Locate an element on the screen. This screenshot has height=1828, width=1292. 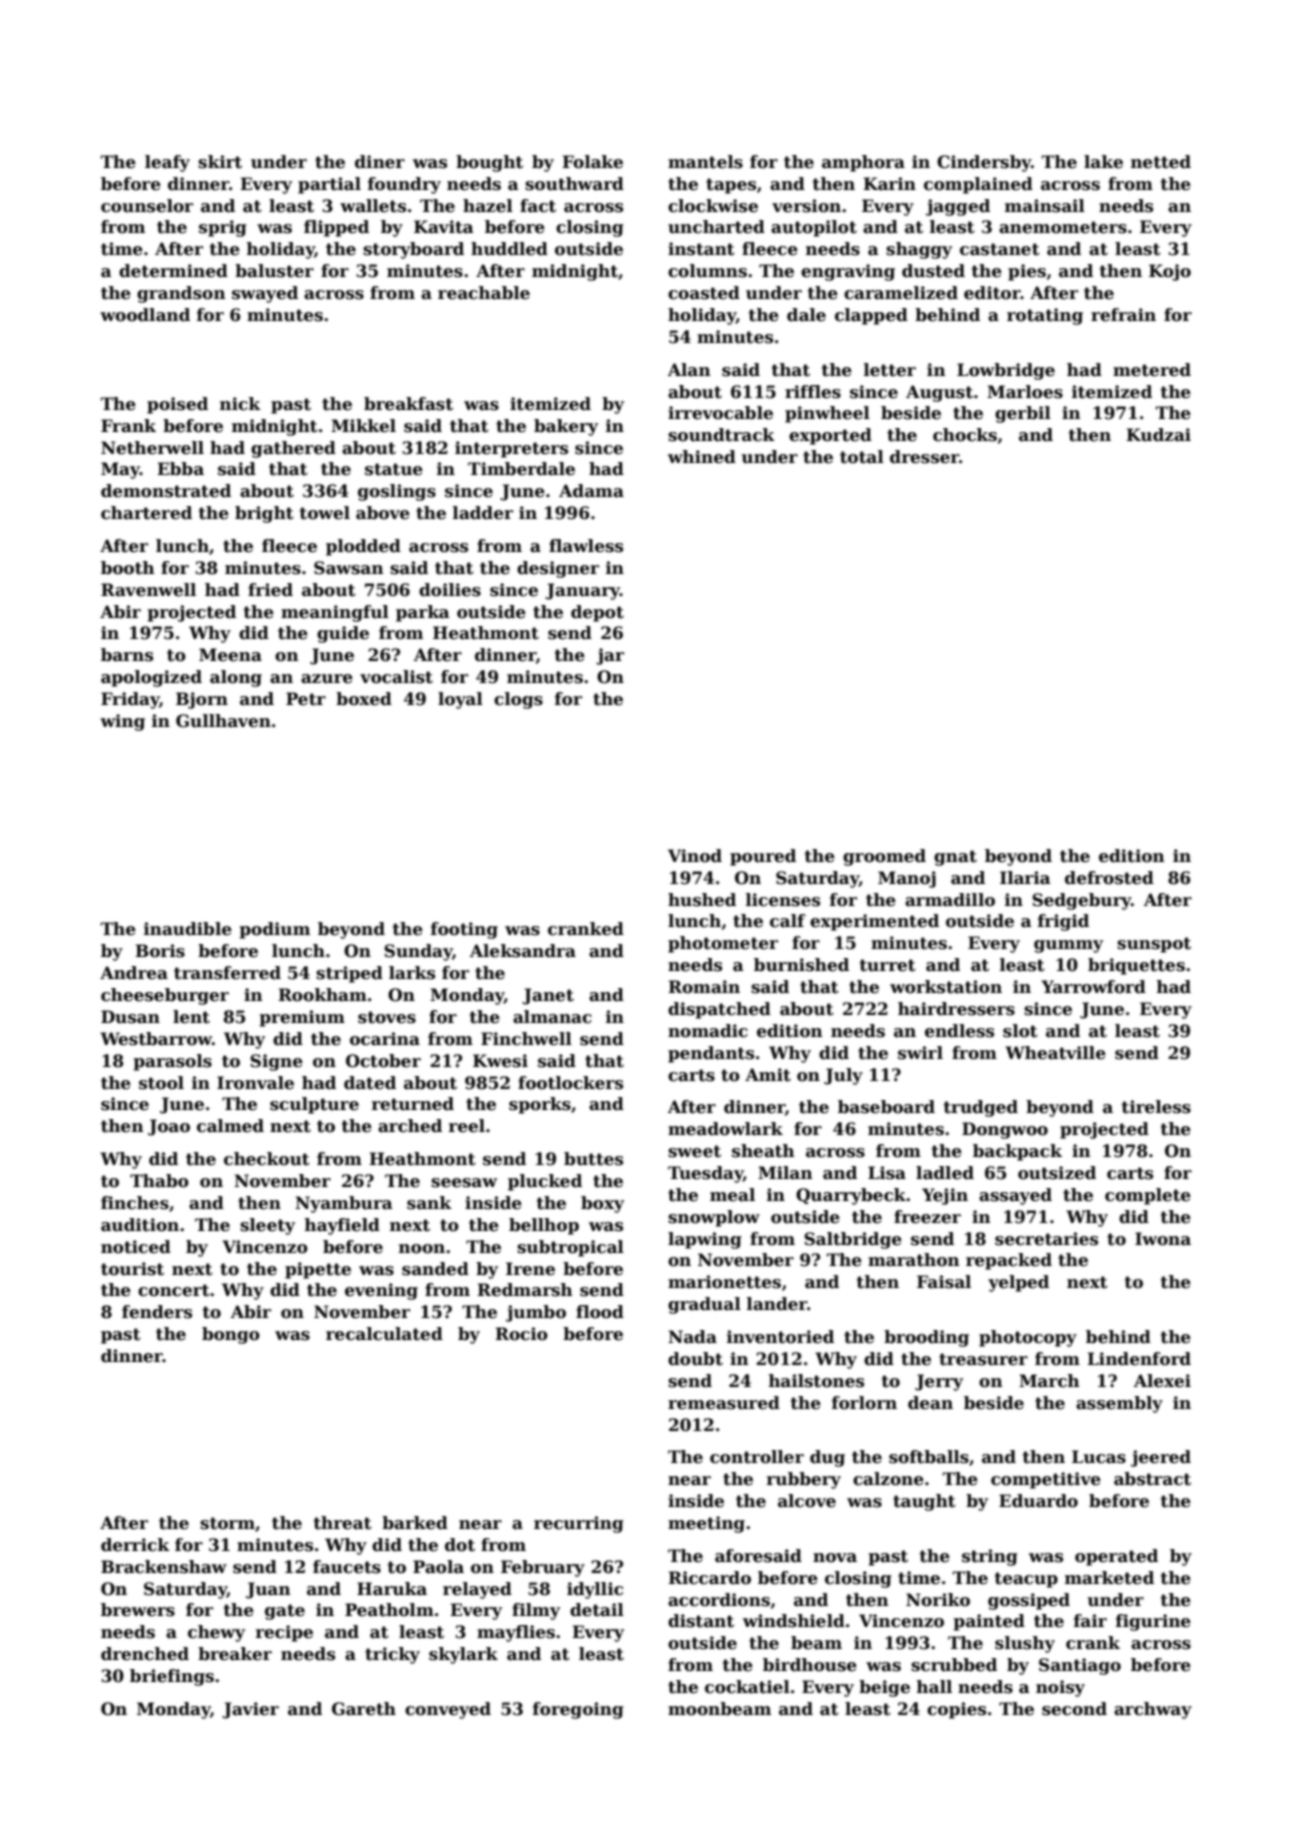
leafy is located at coordinates (167, 163).
